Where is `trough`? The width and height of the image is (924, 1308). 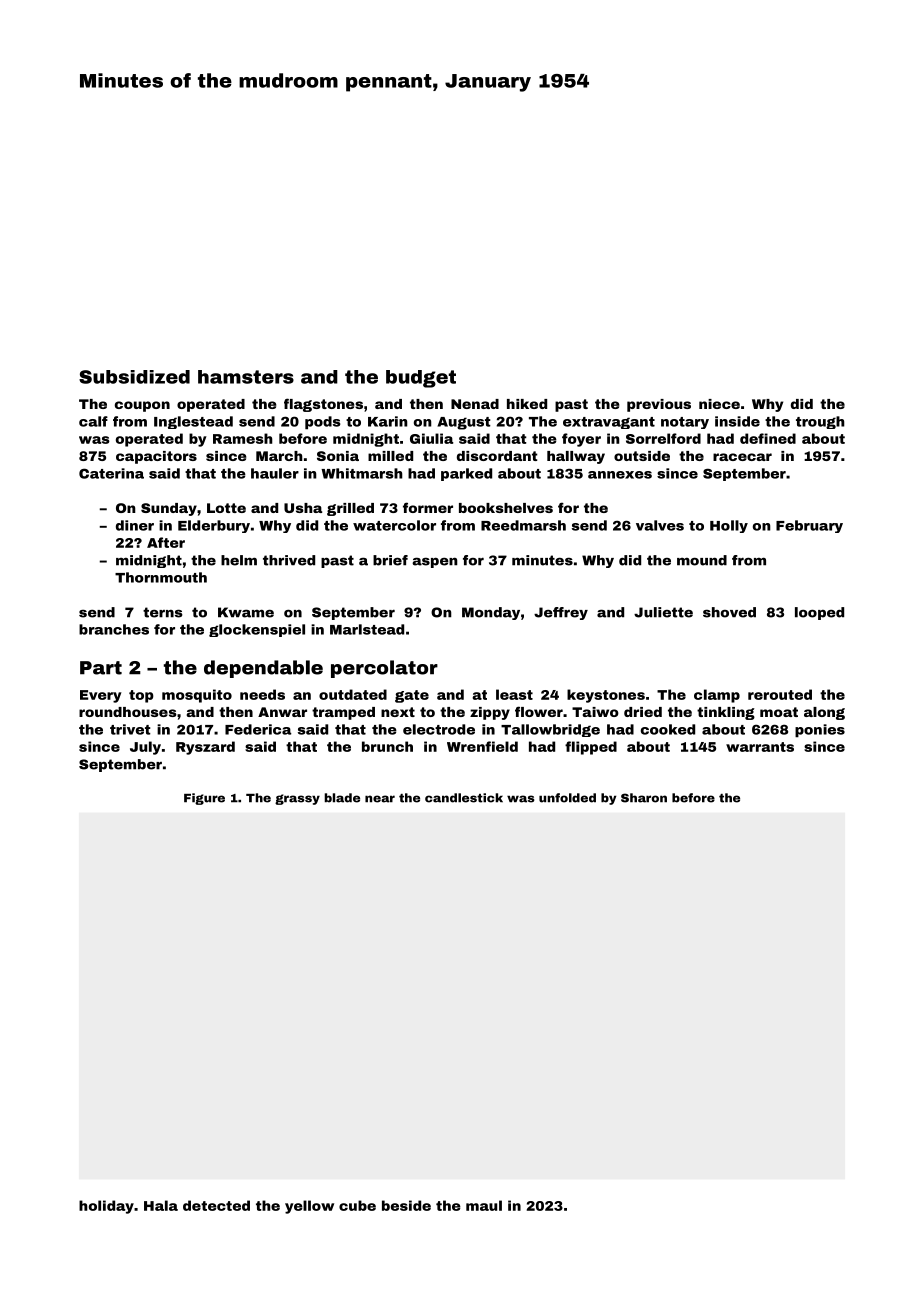 trough is located at coordinates (820, 422).
